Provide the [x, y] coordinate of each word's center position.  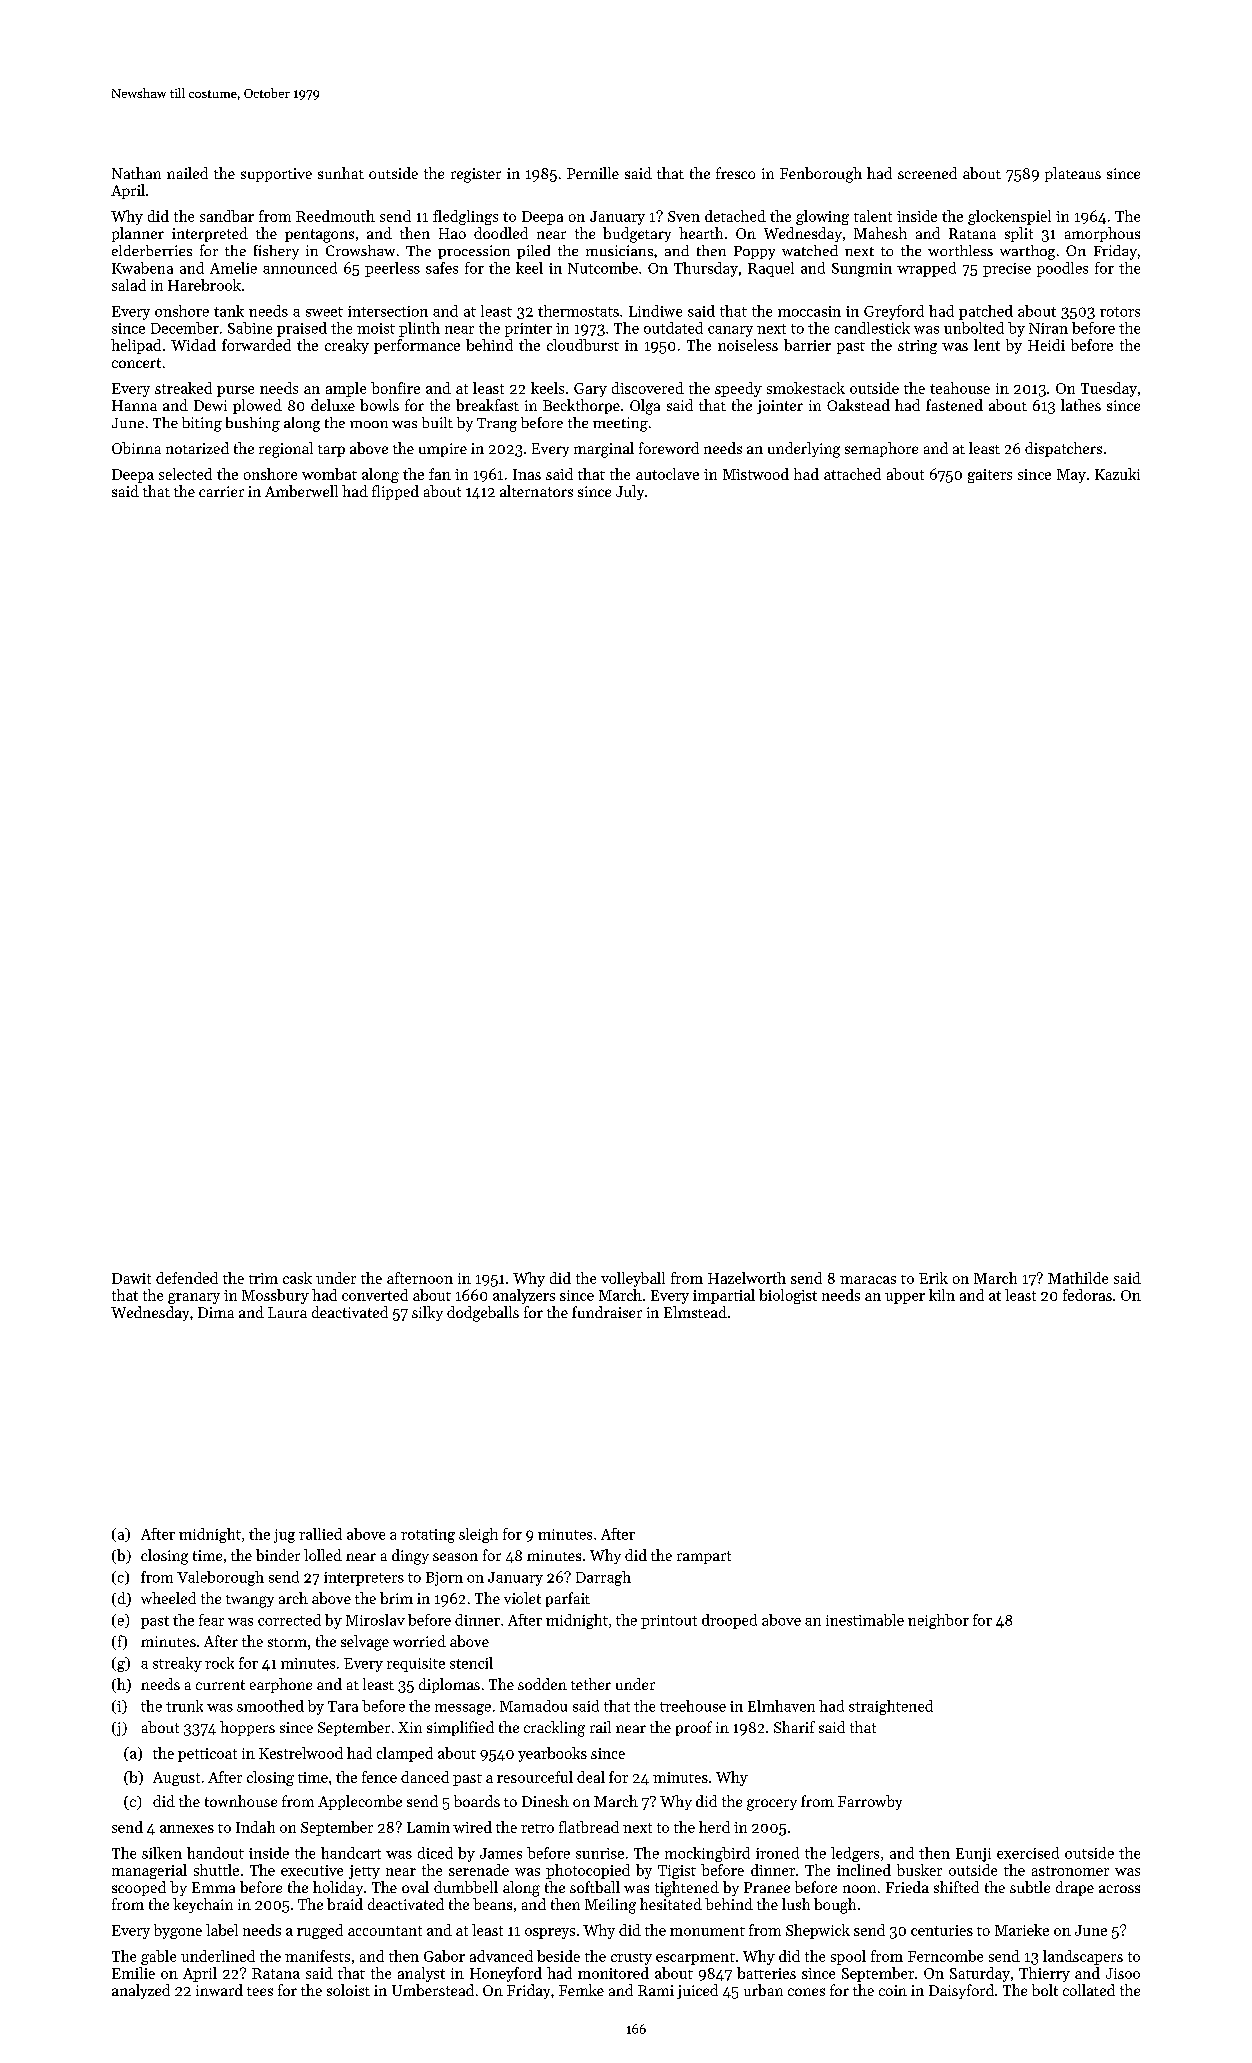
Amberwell [301, 491]
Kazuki [1117, 474]
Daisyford [961, 1991]
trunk [184, 1706]
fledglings [465, 217]
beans [492, 1904]
